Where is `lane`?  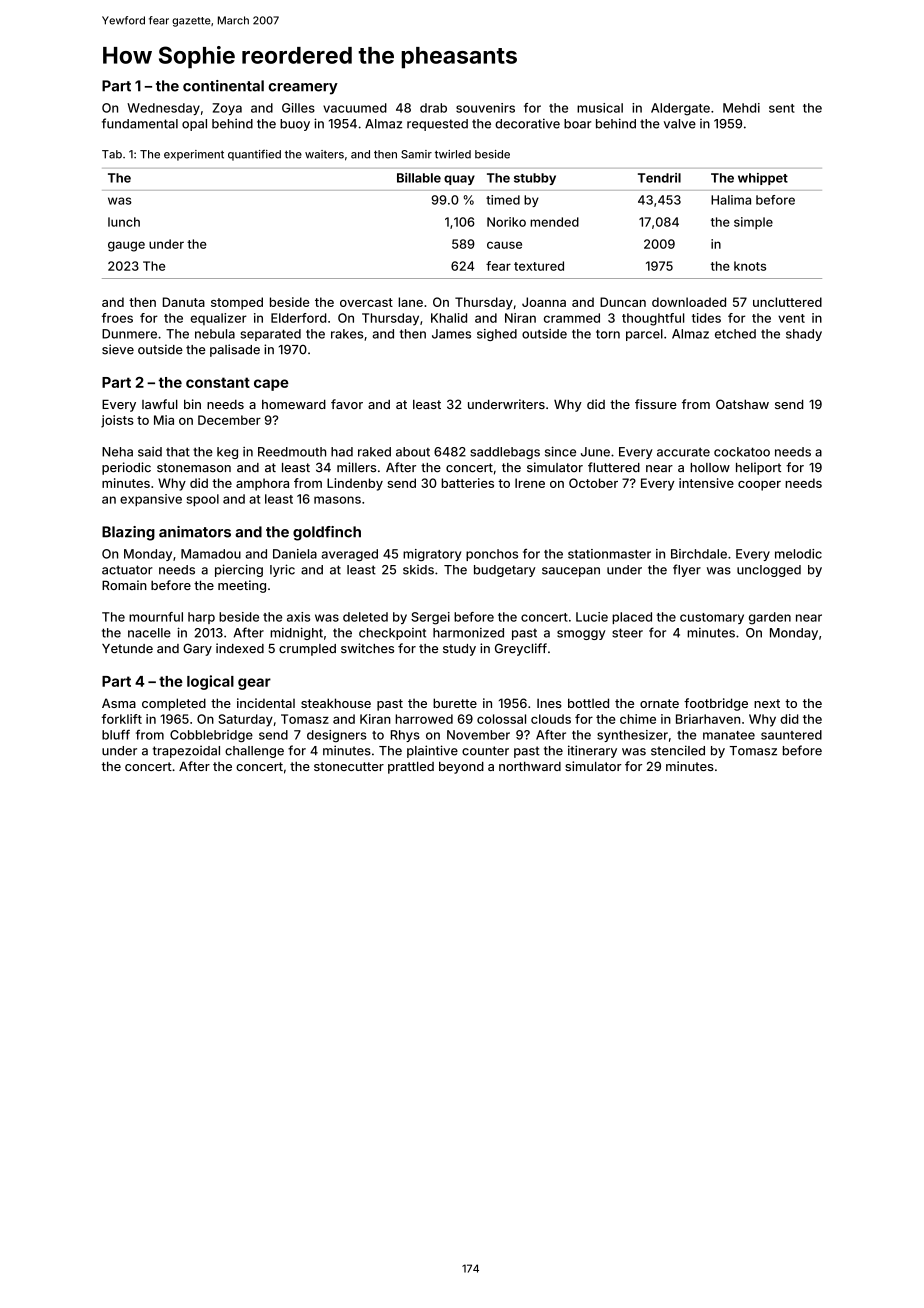 lane is located at coordinates (410, 302).
